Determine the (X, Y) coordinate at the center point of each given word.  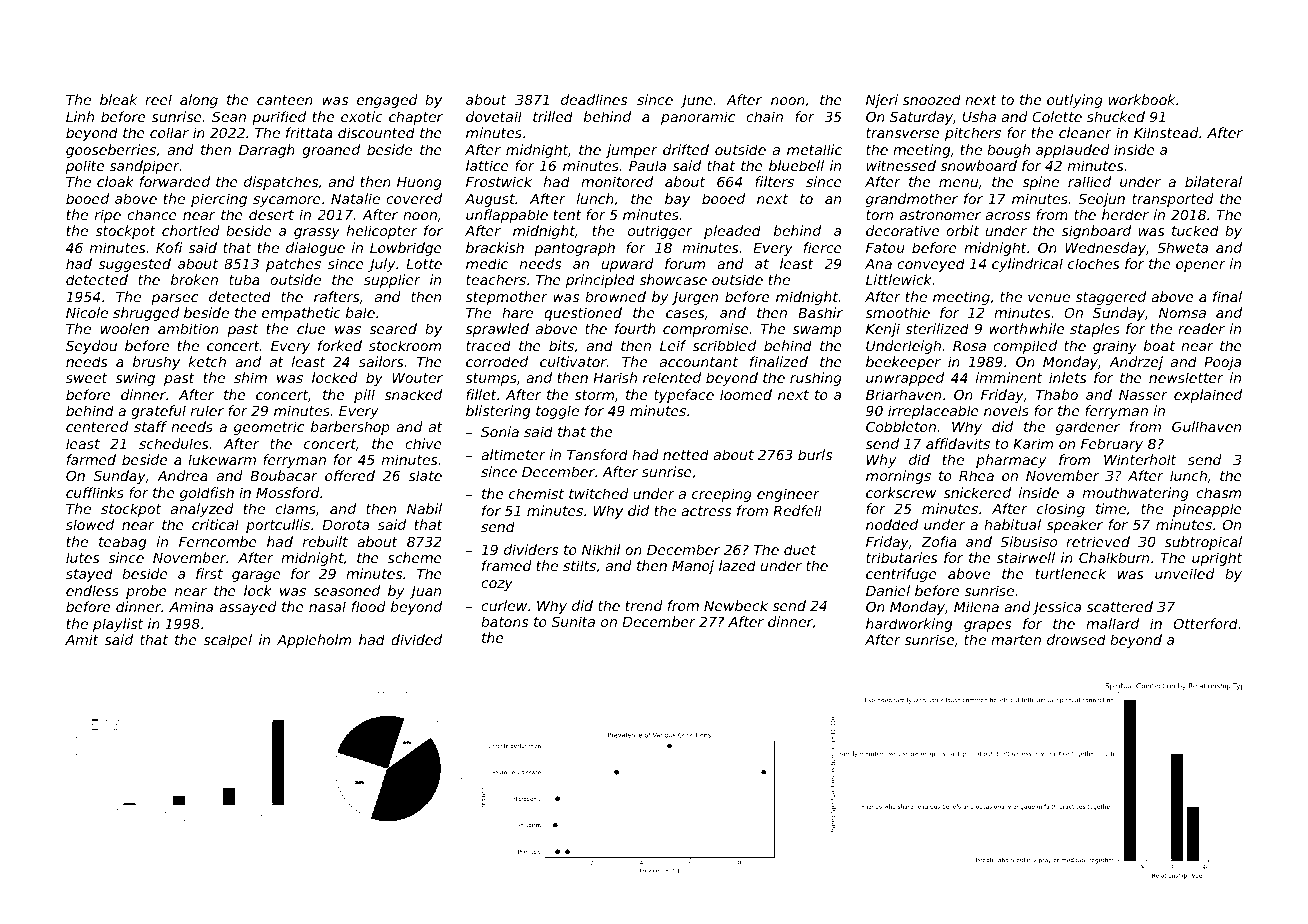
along (199, 101)
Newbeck (736, 605)
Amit (82, 639)
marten (1016, 640)
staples (1095, 330)
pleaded (732, 232)
